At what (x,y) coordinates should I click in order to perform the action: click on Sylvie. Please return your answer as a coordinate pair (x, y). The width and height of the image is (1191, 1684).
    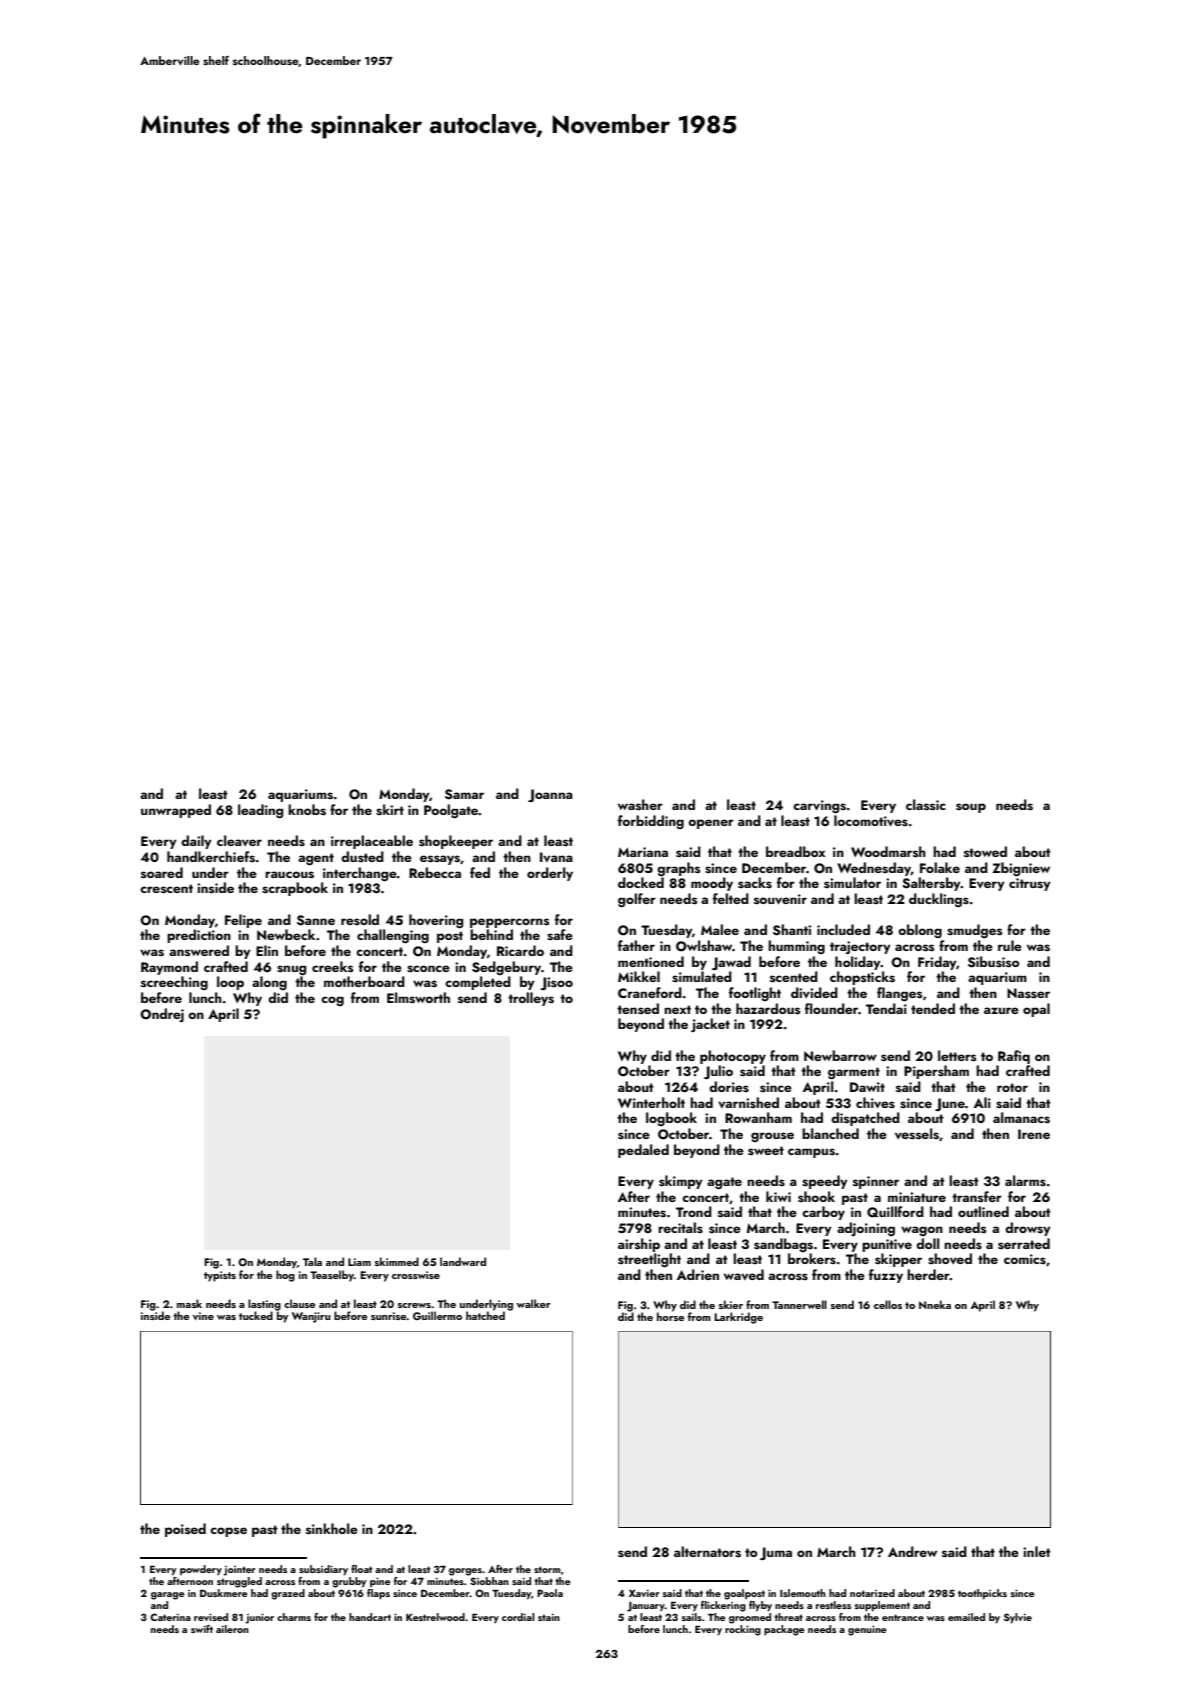
    Looking at the image, I should click on (1018, 1618).
